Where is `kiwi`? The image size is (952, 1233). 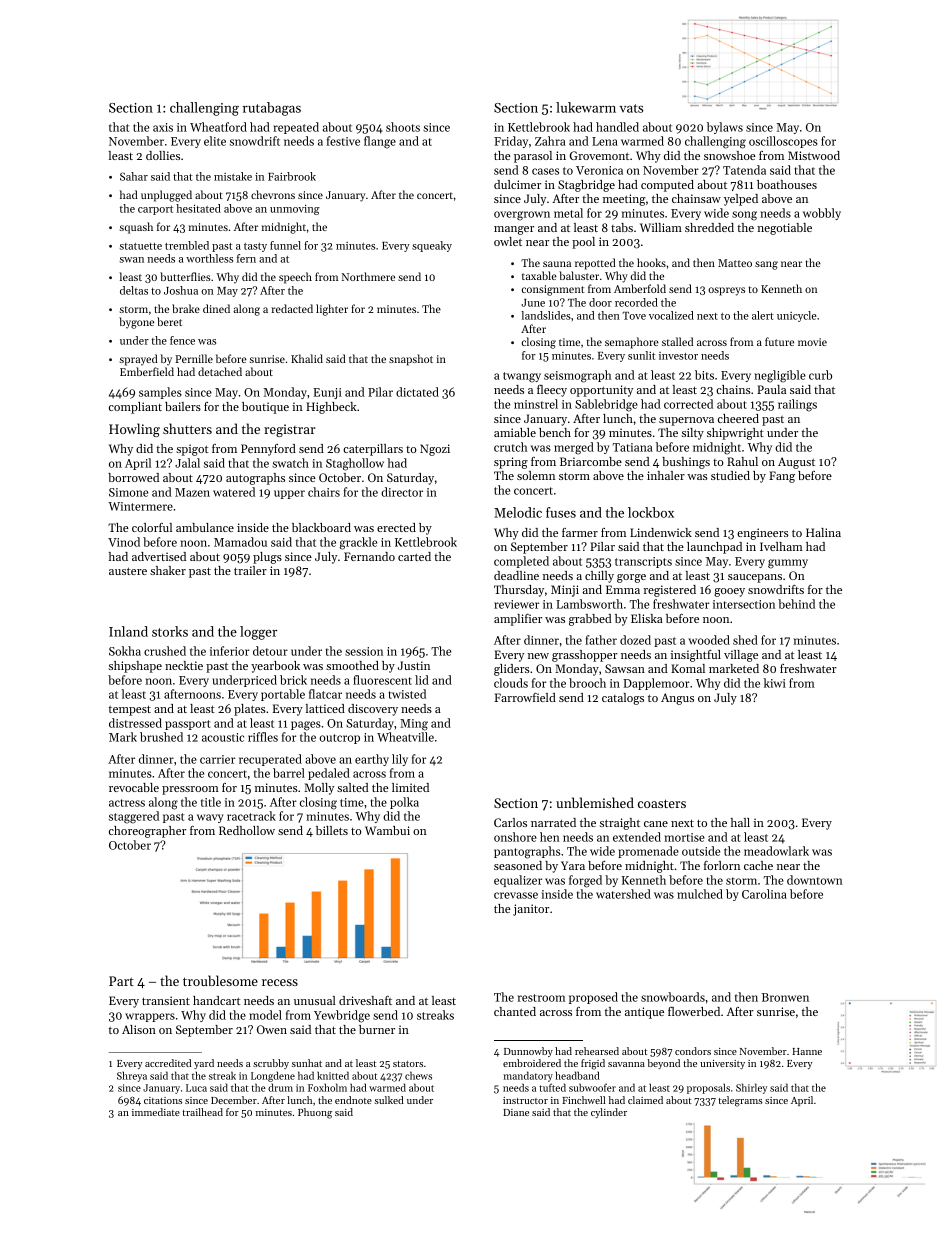 kiwi is located at coordinates (775, 683).
